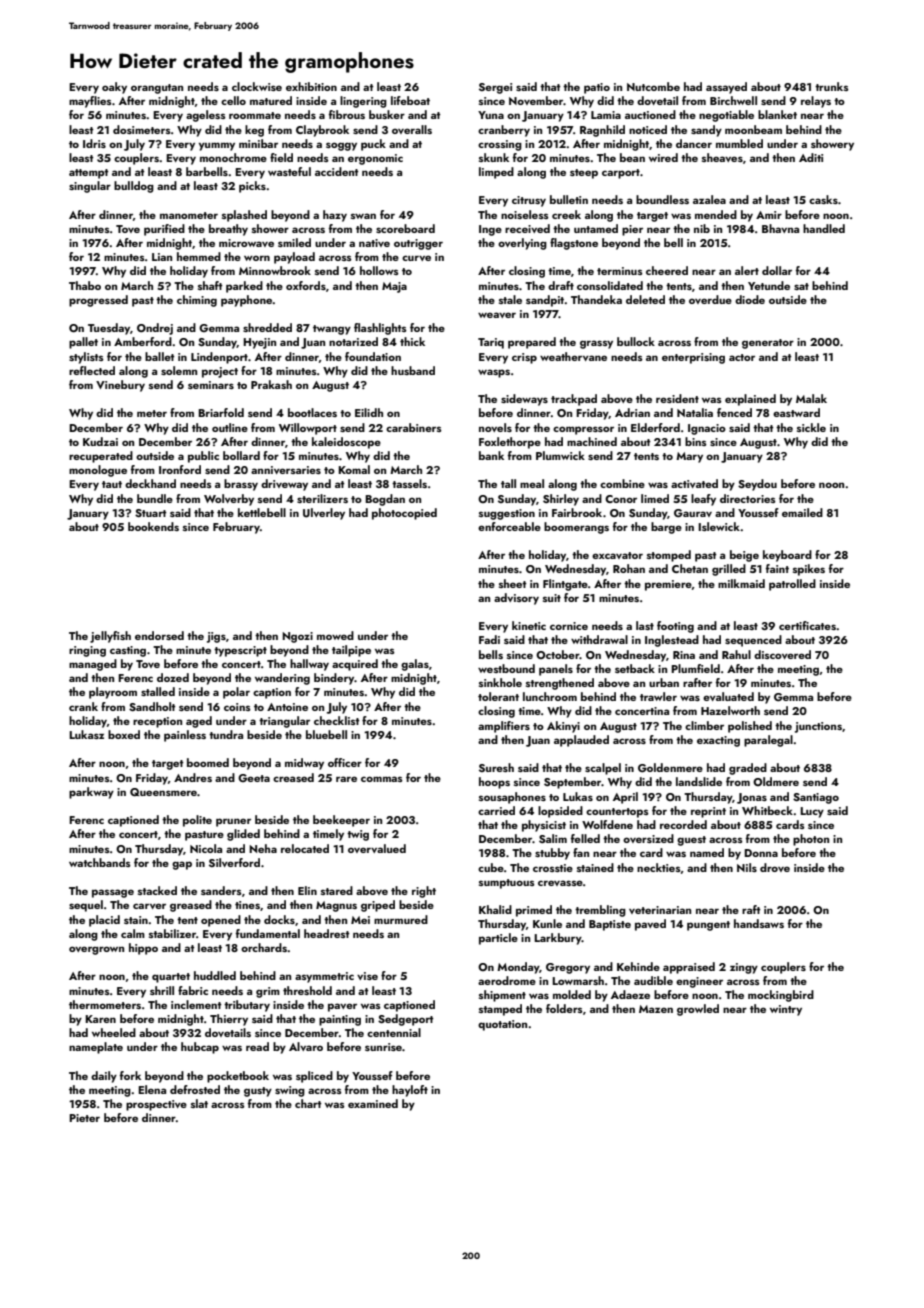 Image resolution: width=924 pixels, height=1308 pixels. Describe the element at coordinates (629, 568) in the image. I see `Rohan` at that location.
